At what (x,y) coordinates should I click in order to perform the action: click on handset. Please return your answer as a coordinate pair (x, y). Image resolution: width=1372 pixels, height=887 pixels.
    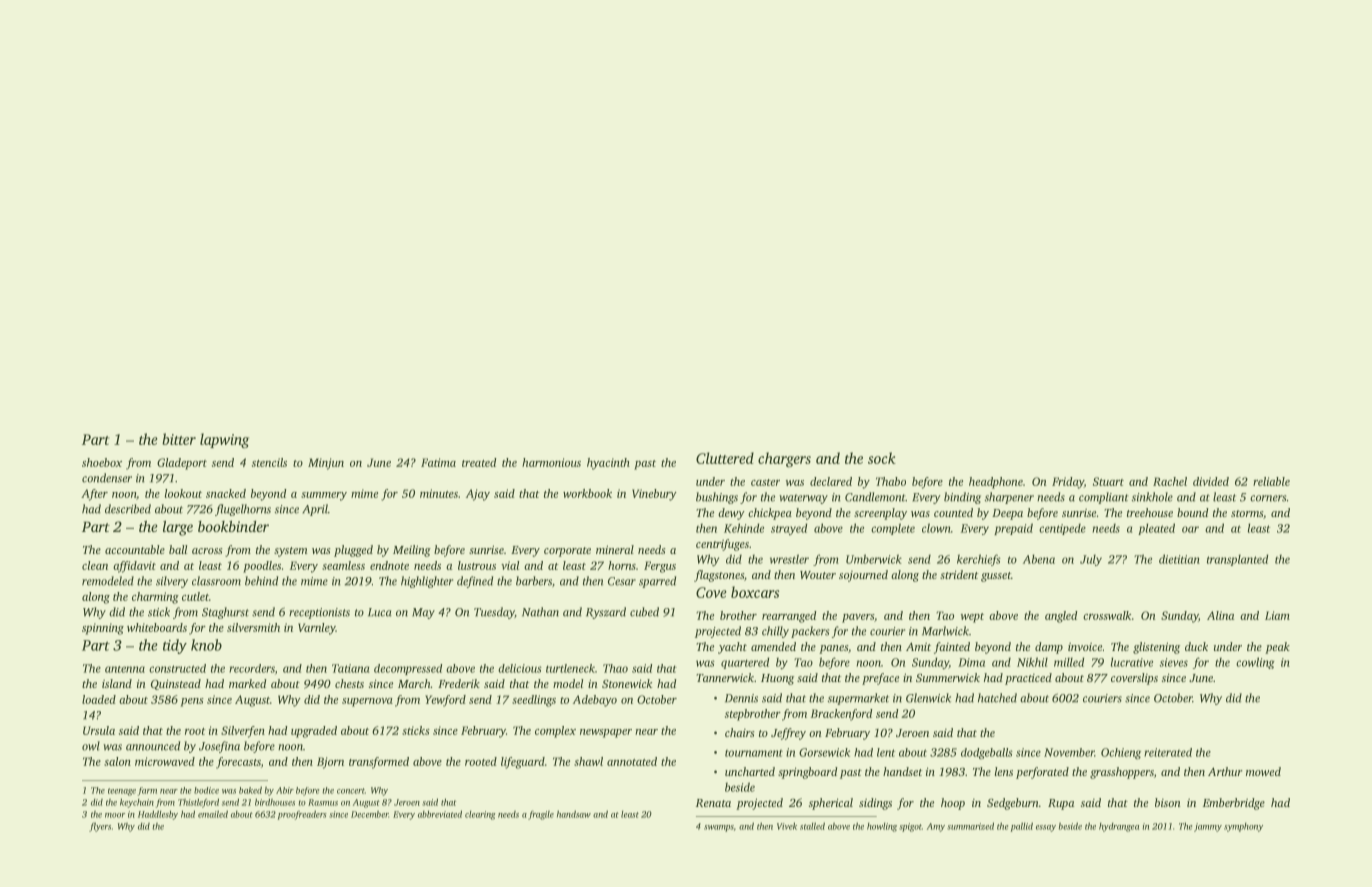
    Looking at the image, I should click on (902, 771).
